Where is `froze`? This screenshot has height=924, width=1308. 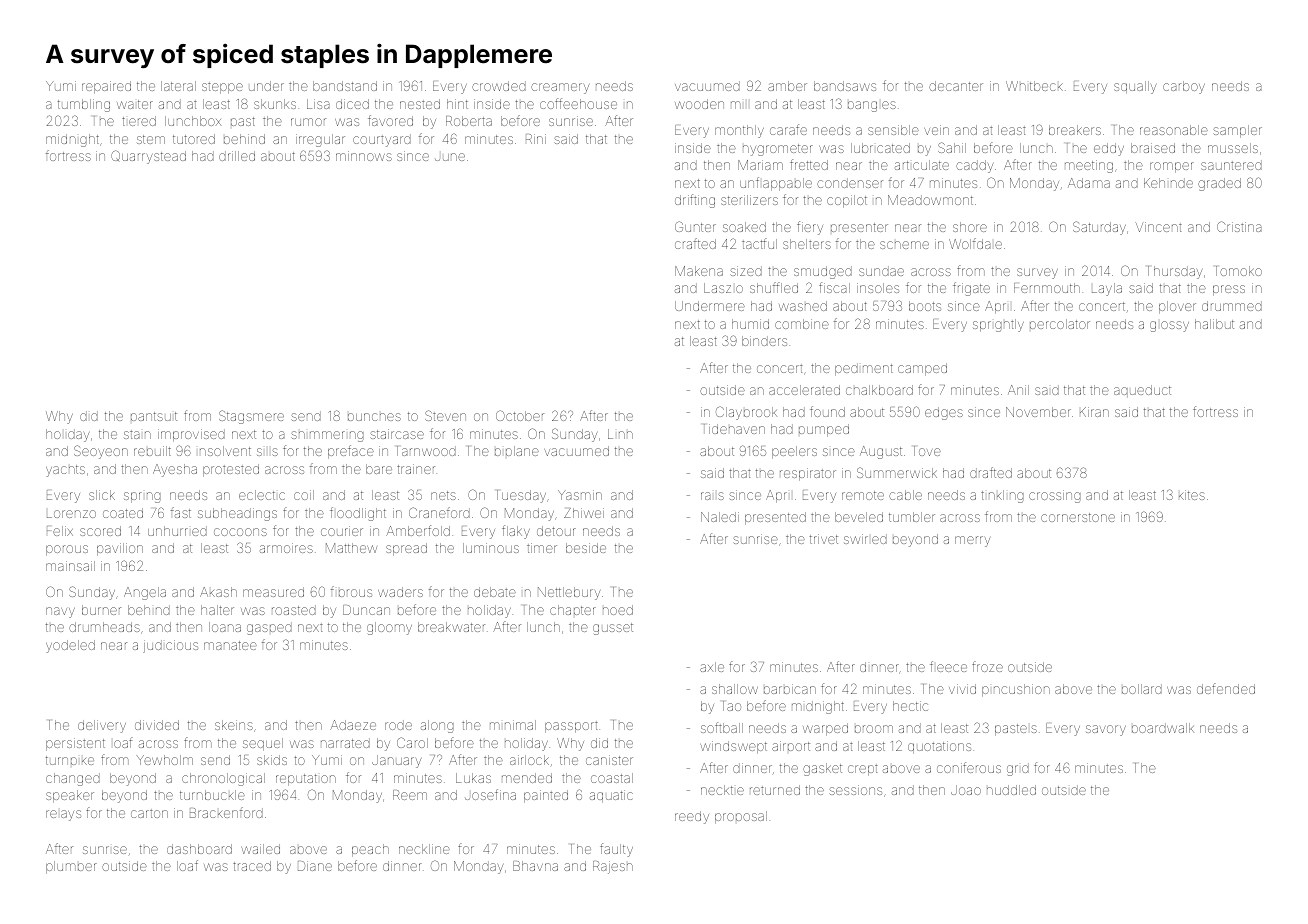
froze is located at coordinates (987, 666).
